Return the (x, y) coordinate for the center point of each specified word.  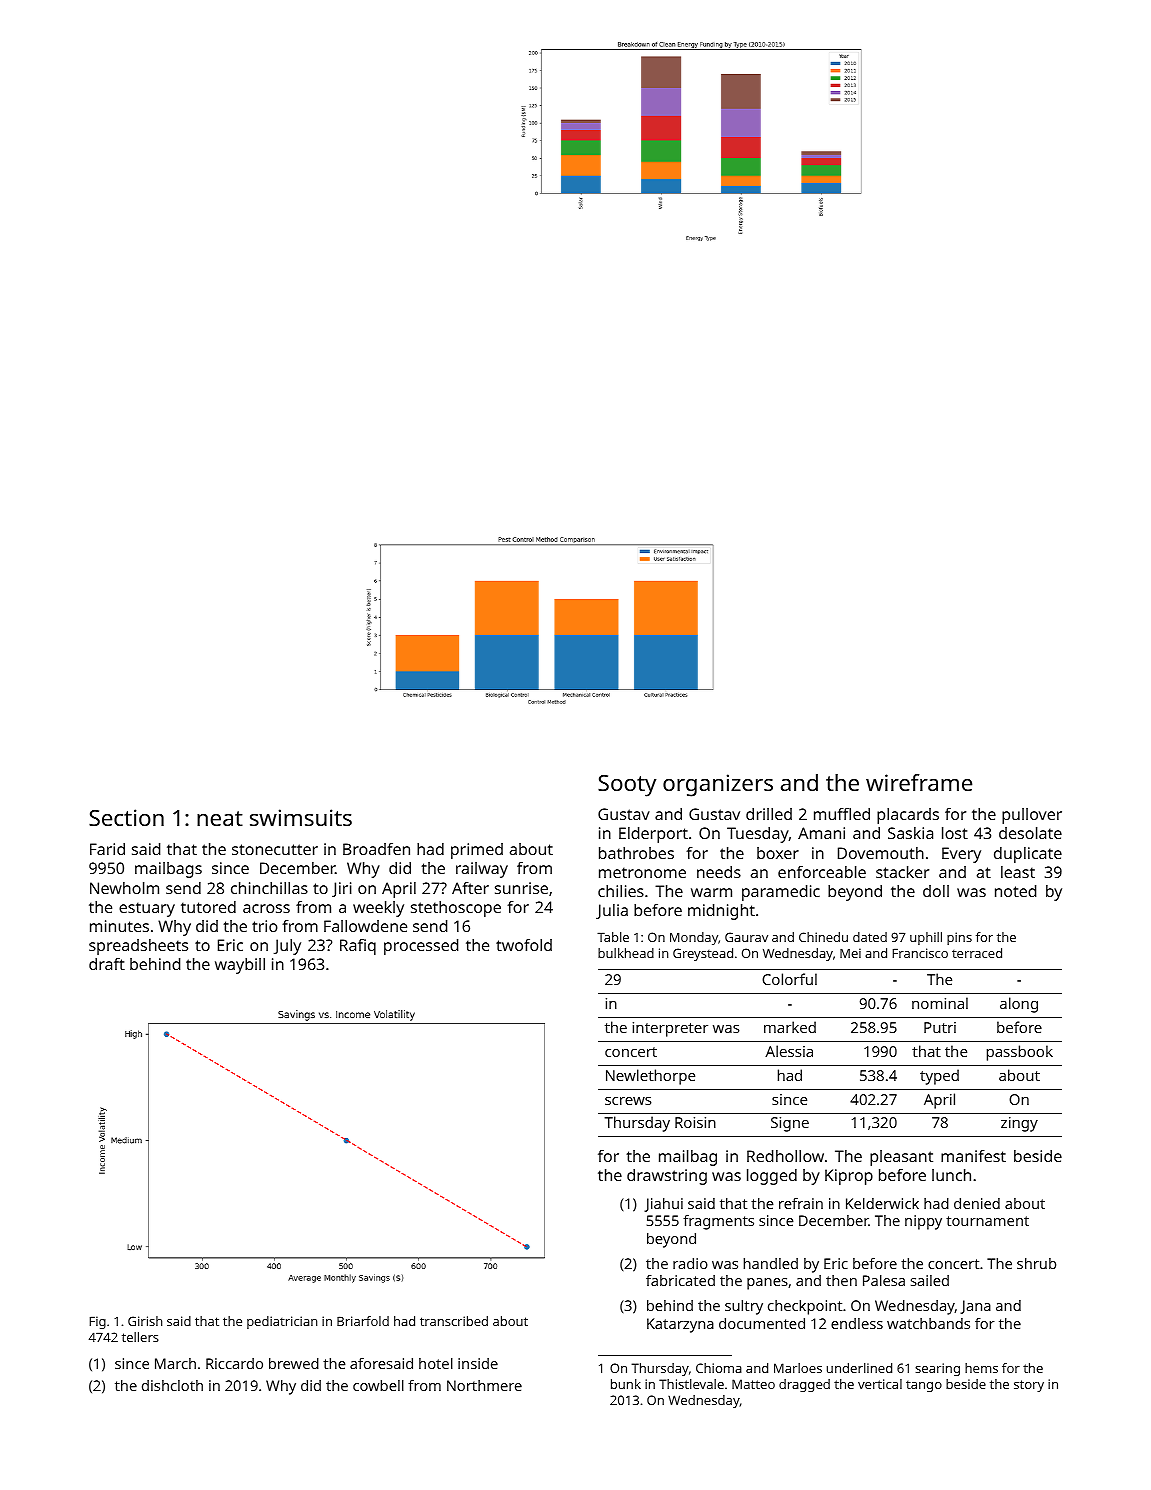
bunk (626, 1384)
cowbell (378, 1385)
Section (126, 817)
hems (981, 1368)
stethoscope (456, 909)
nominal (940, 1003)
